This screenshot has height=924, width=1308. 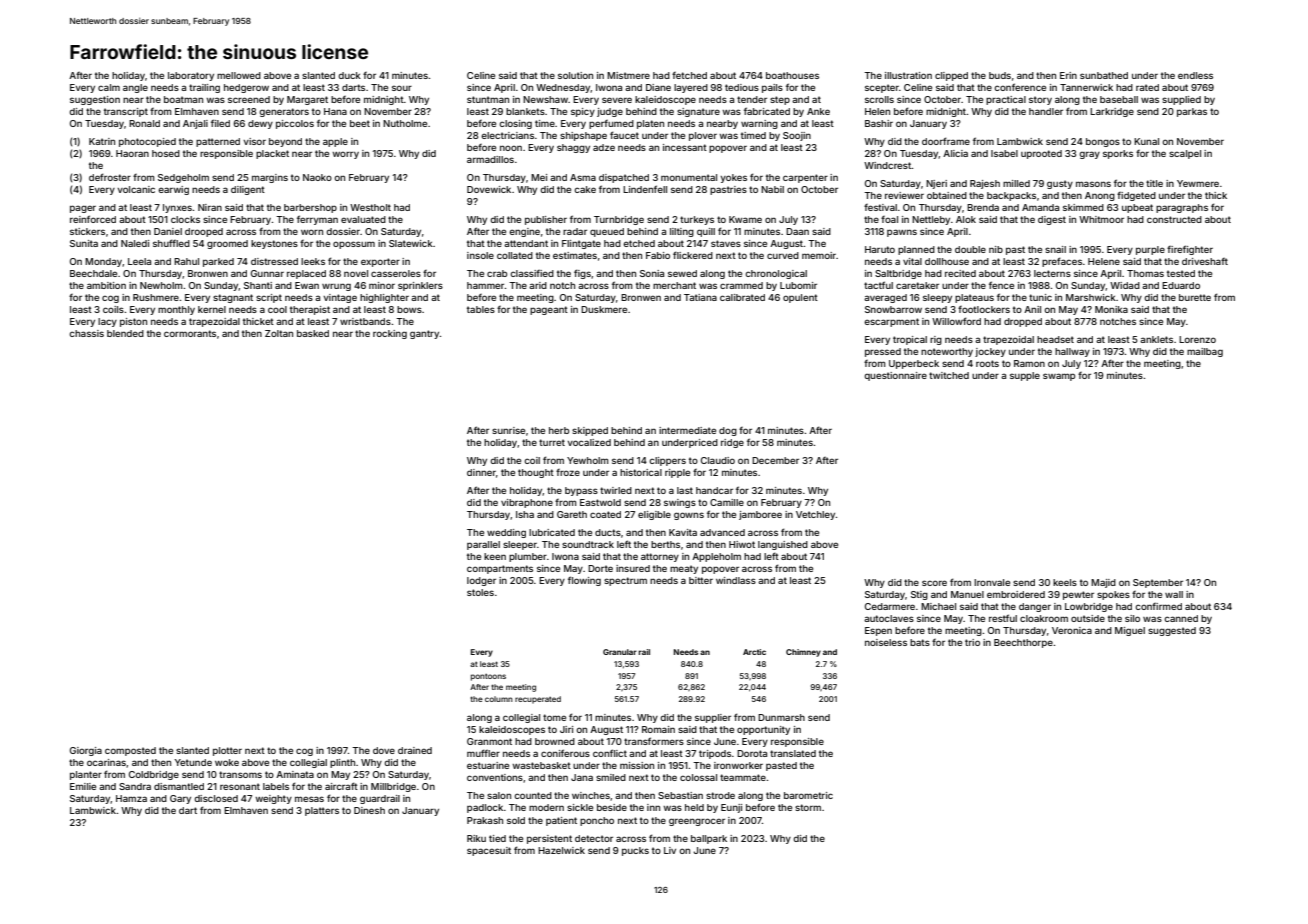 I want to click on Ramon, so click(x=1029, y=363).
